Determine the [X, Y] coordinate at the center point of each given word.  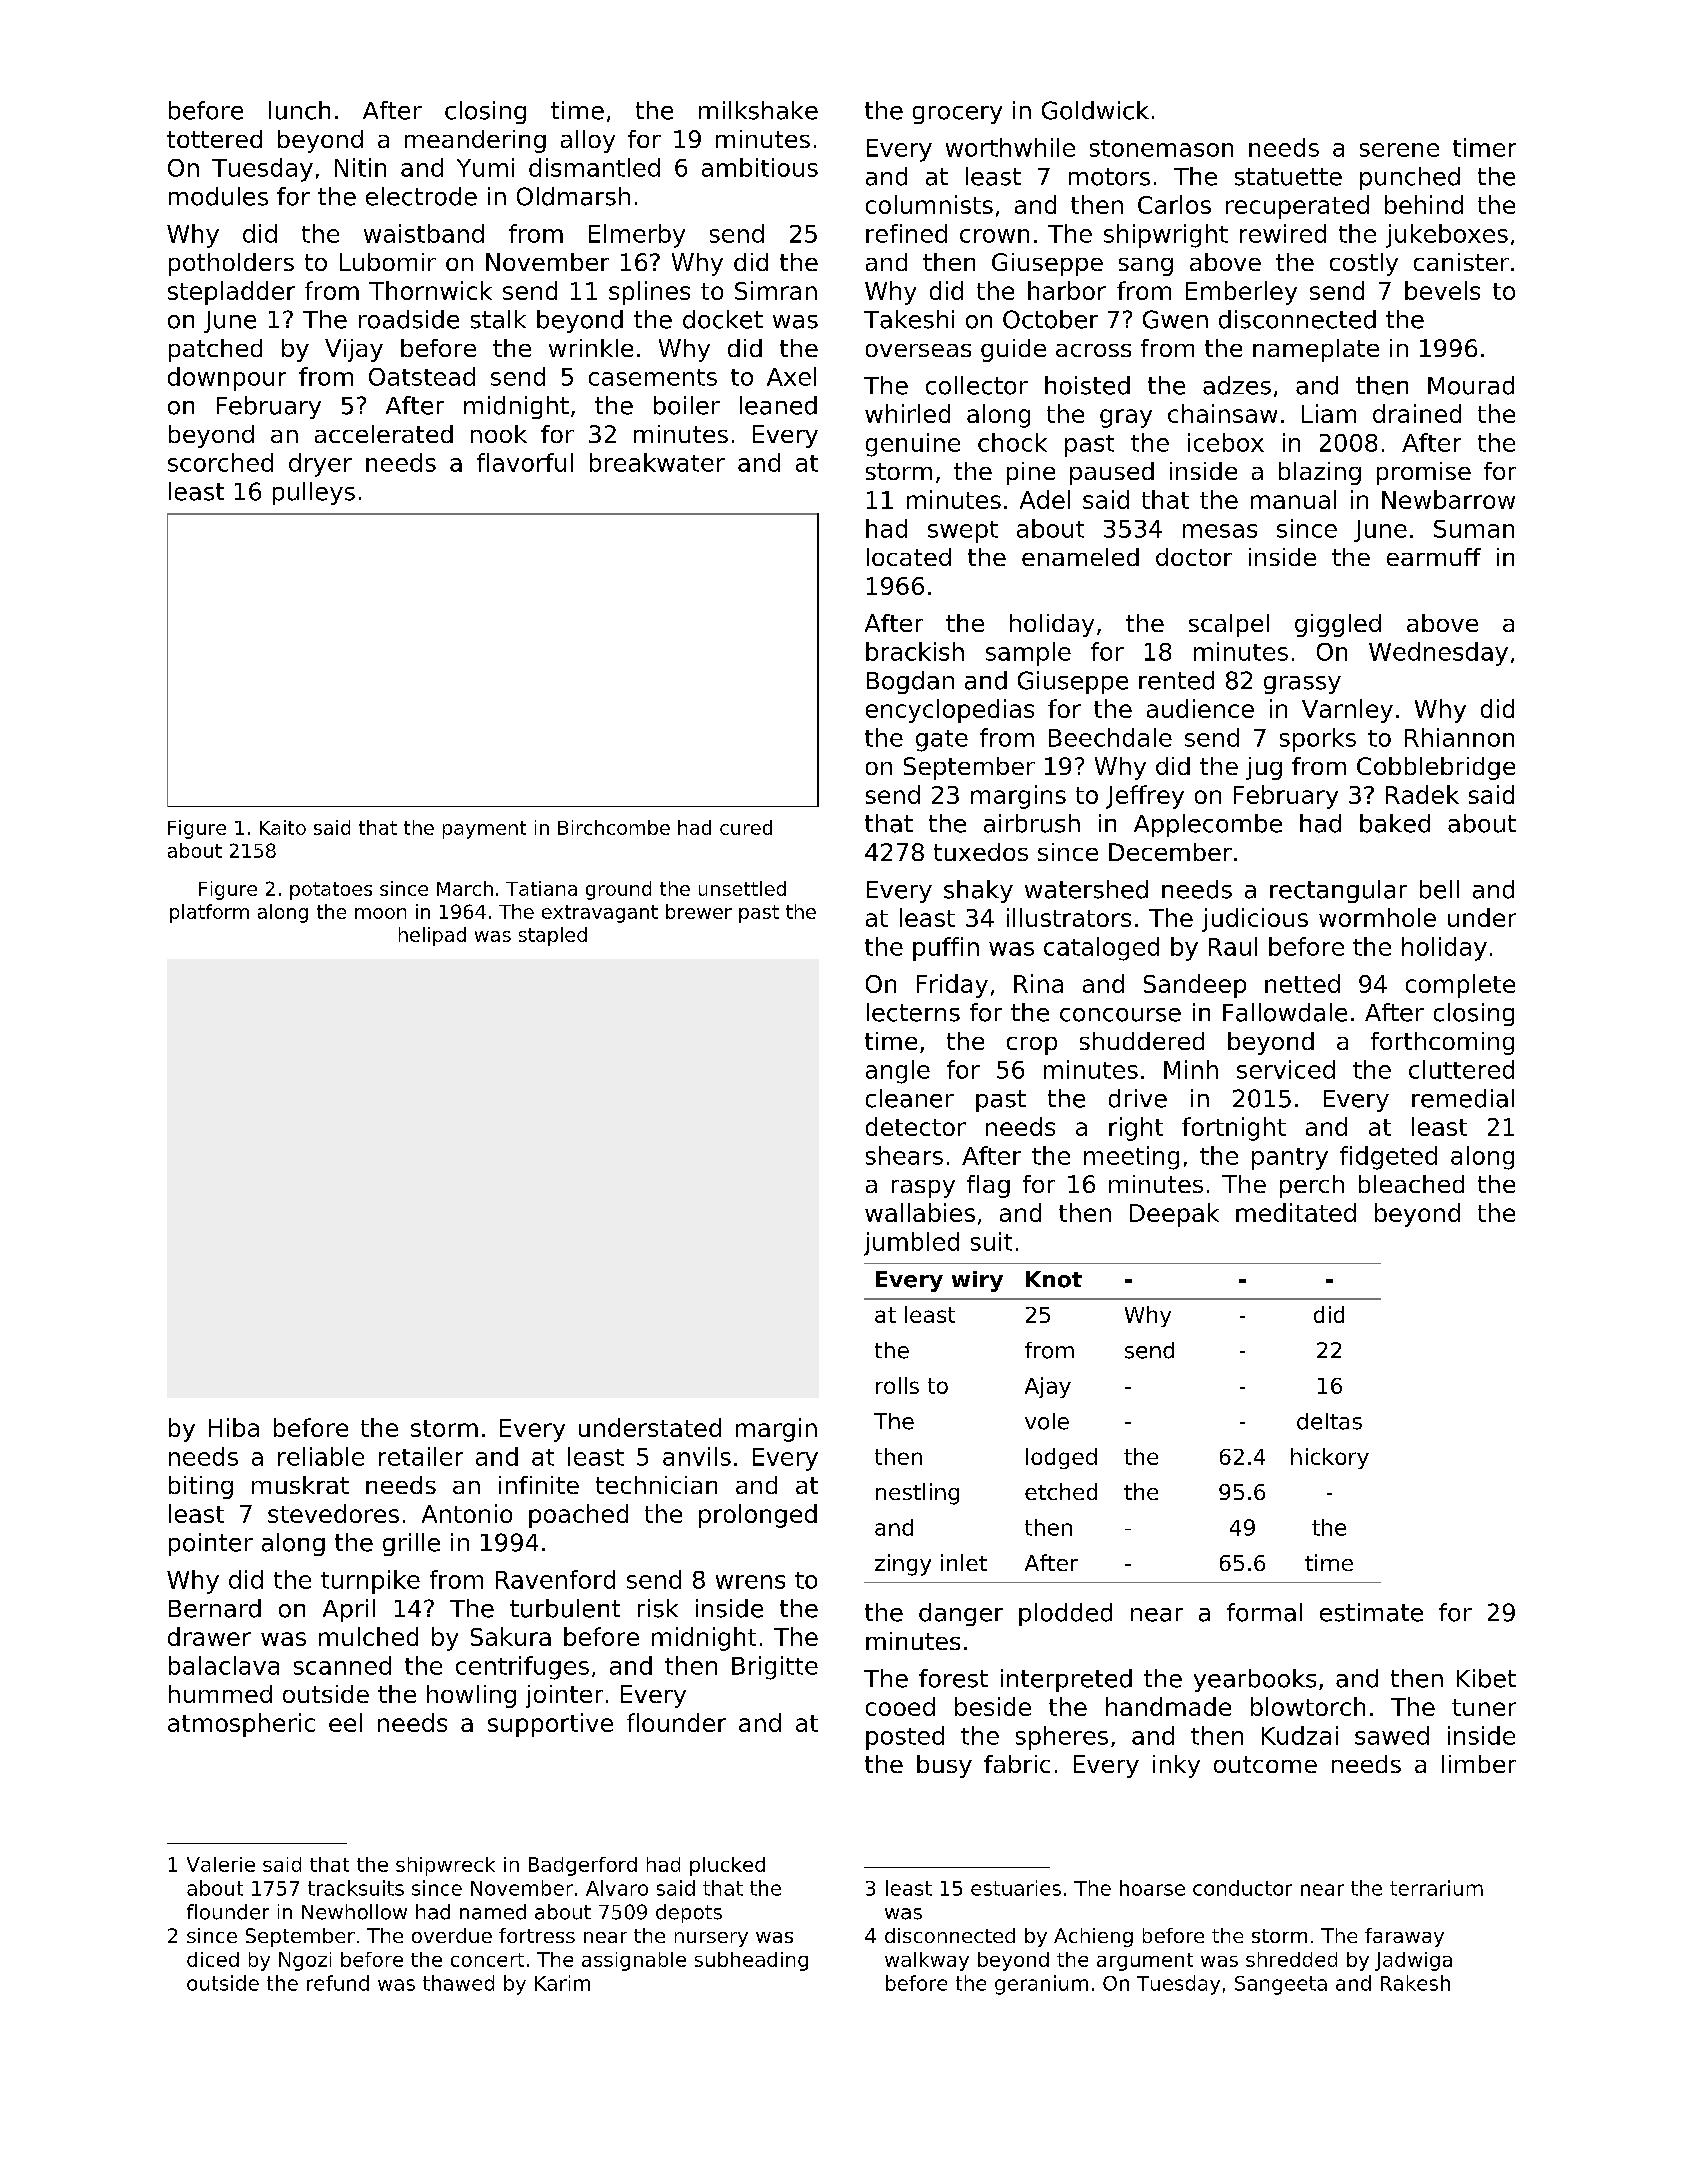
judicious [1255, 920]
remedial [1463, 1098]
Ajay [1048, 1387]
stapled [553, 936]
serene [1399, 150]
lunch [299, 110]
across [1093, 350]
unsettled [742, 888]
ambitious [760, 167]
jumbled [911, 1244]
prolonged [758, 1516]
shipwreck [445, 1866]
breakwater [657, 462]
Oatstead [422, 376]
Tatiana [541, 888]
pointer [211, 1544]
